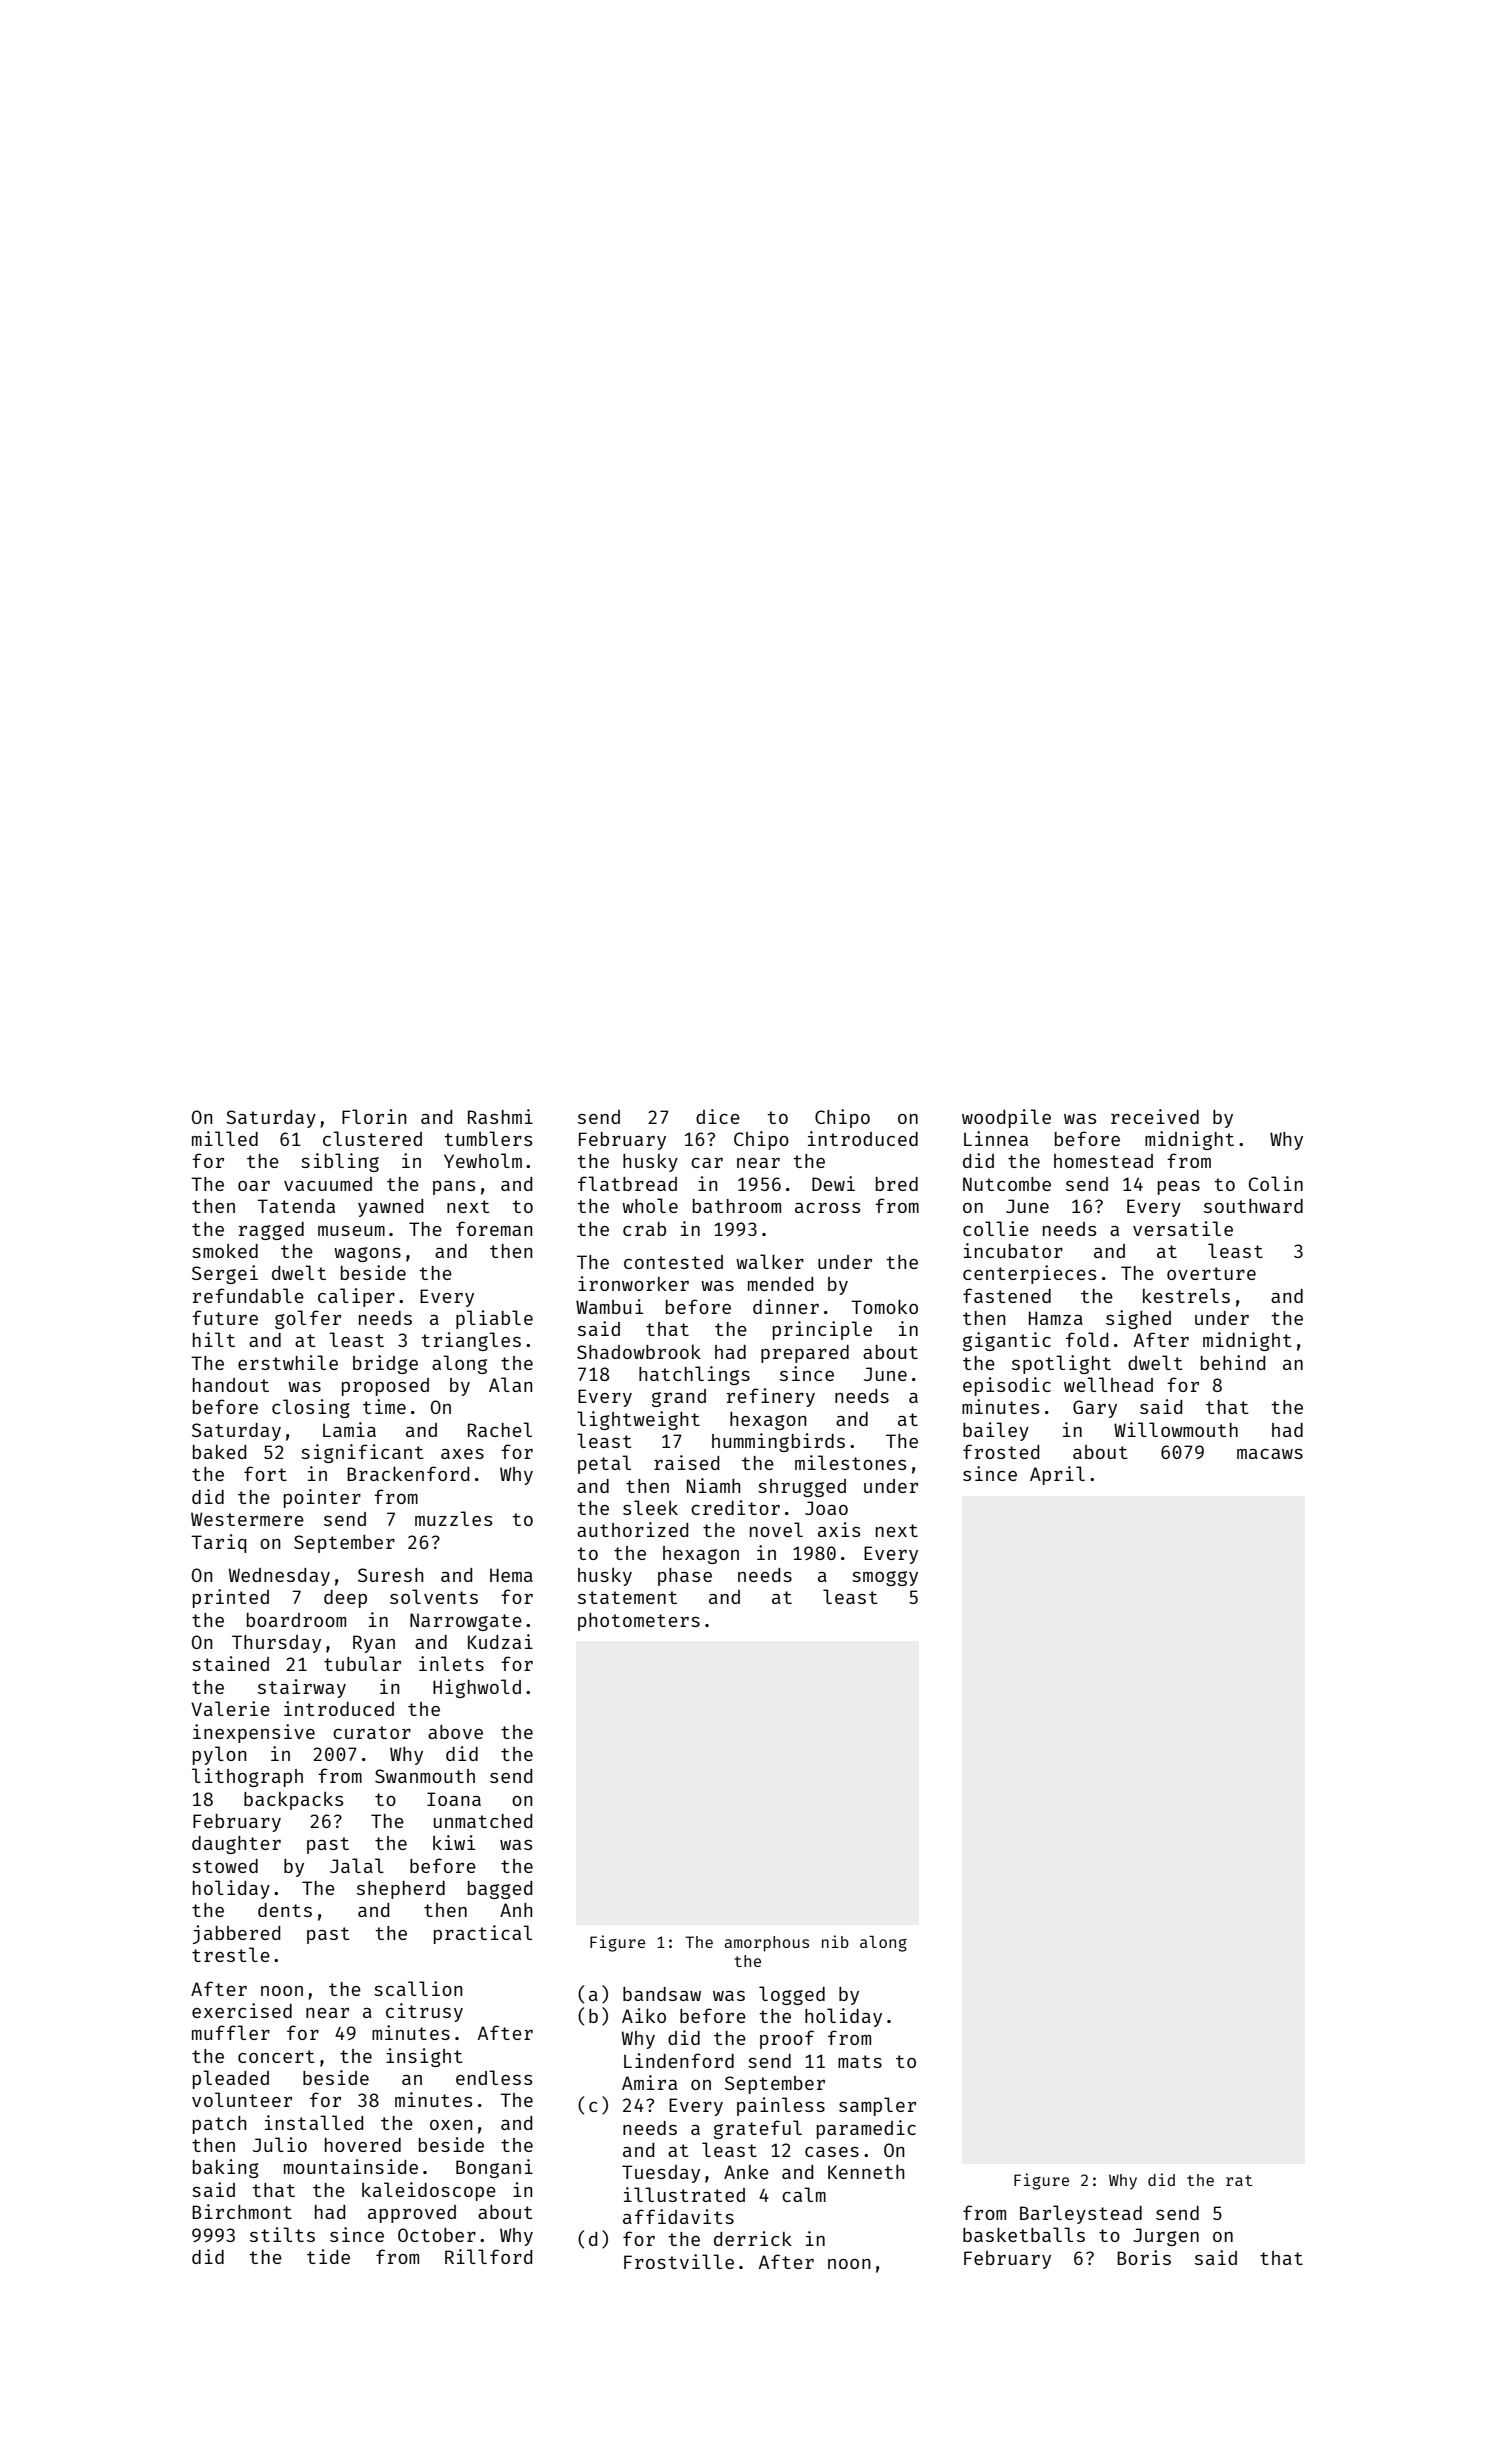 Image resolution: width=1496 pixels, height=2464 pixels. I want to click on nib, so click(835, 1941).
